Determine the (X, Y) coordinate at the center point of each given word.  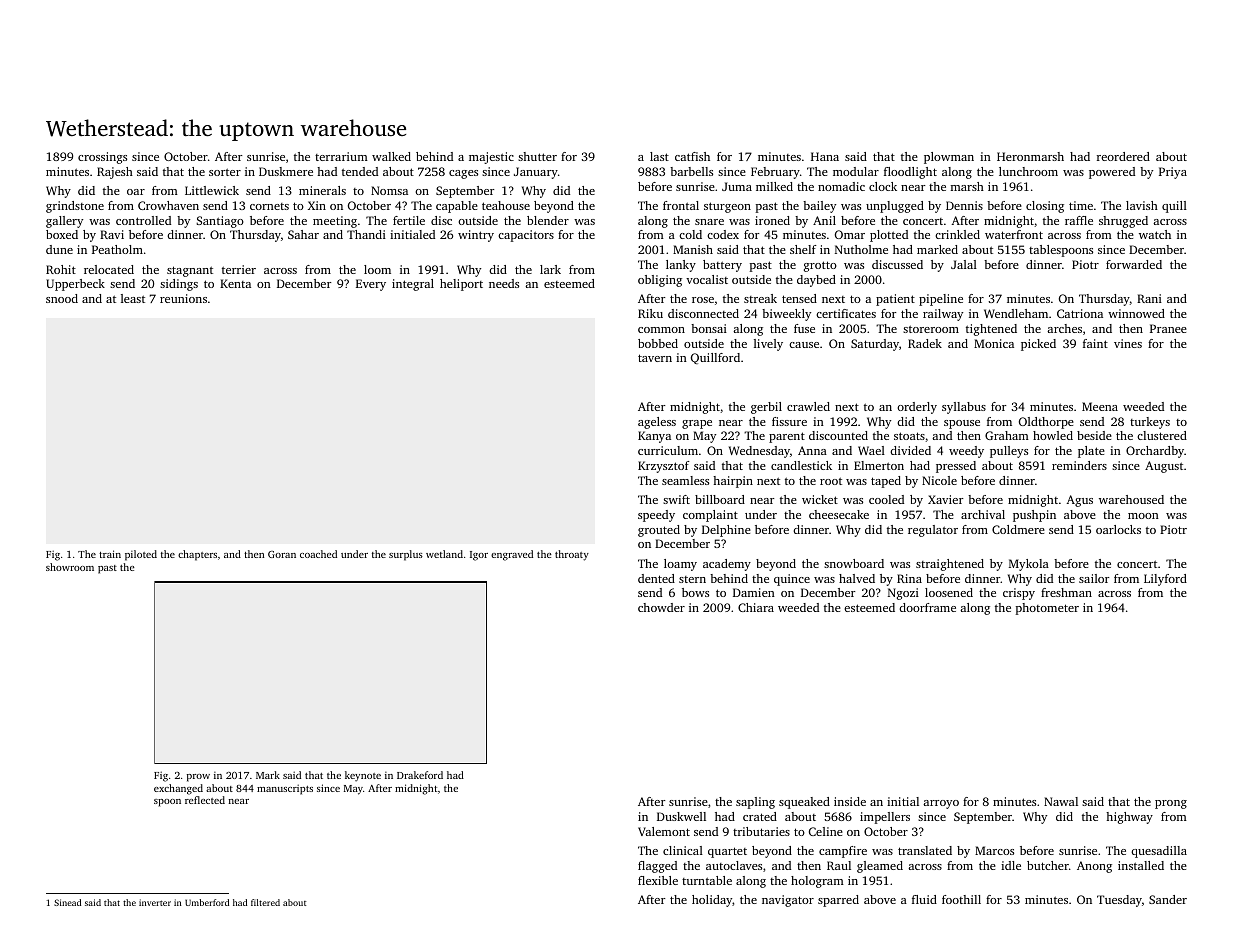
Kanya (654, 437)
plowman (949, 158)
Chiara (756, 607)
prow (198, 778)
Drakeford (420, 775)
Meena (1100, 406)
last (659, 156)
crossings (102, 158)
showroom (70, 567)
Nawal (1061, 801)
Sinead (67, 902)
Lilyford (1165, 580)
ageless (657, 423)
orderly (917, 408)
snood (62, 298)
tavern (655, 358)
